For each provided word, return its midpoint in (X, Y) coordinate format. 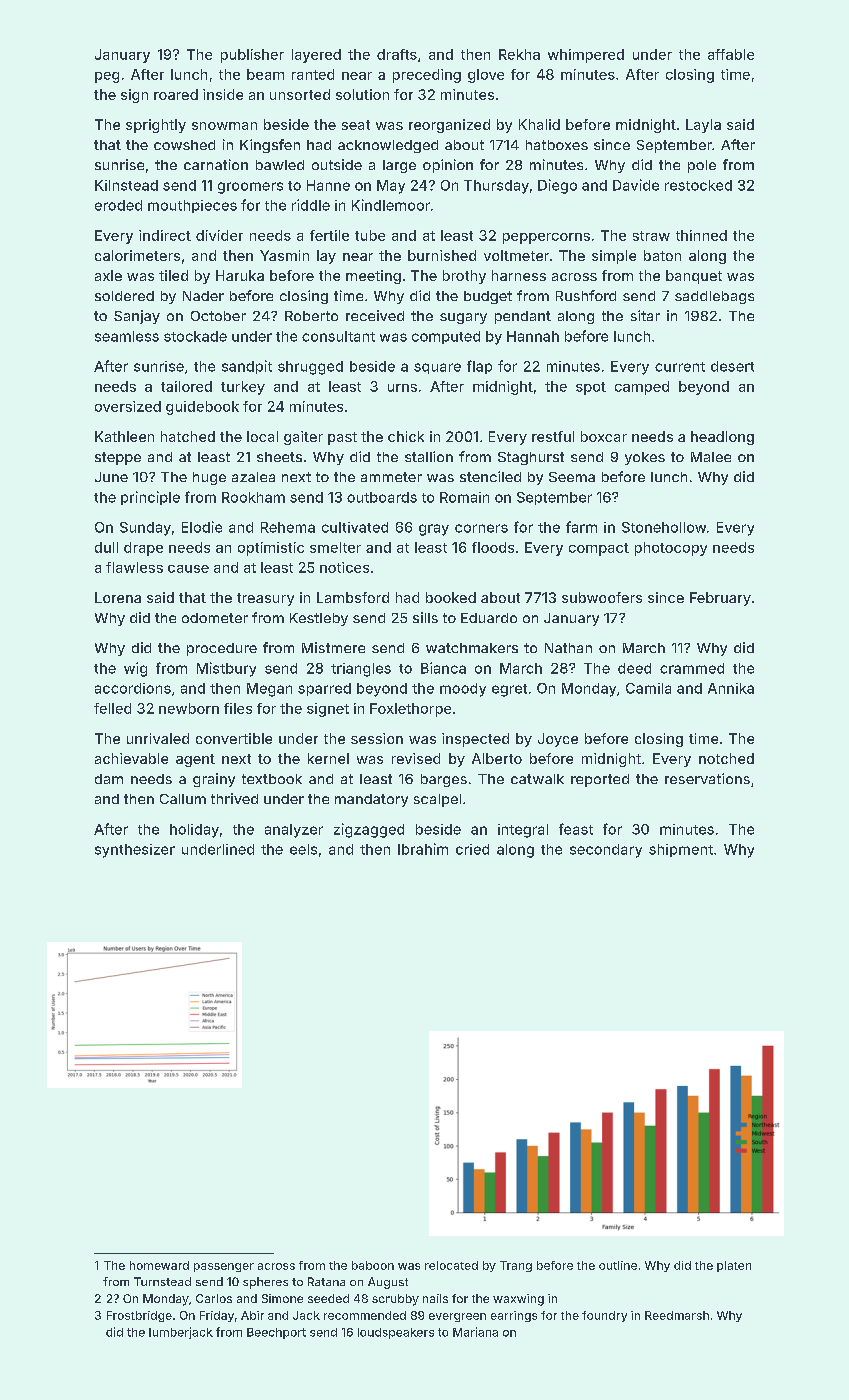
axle (108, 275)
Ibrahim (423, 849)
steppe (118, 458)
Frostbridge (139, 1316)
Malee (711, 457)
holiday (194, 831)
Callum (183, 799)
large (399, 166)
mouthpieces (192, 206)
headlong (722, 438)
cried (472, 849)
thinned (701, 235)
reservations (707, 778)
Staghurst (531, 458)
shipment (681, 850)
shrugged (310, 368)
